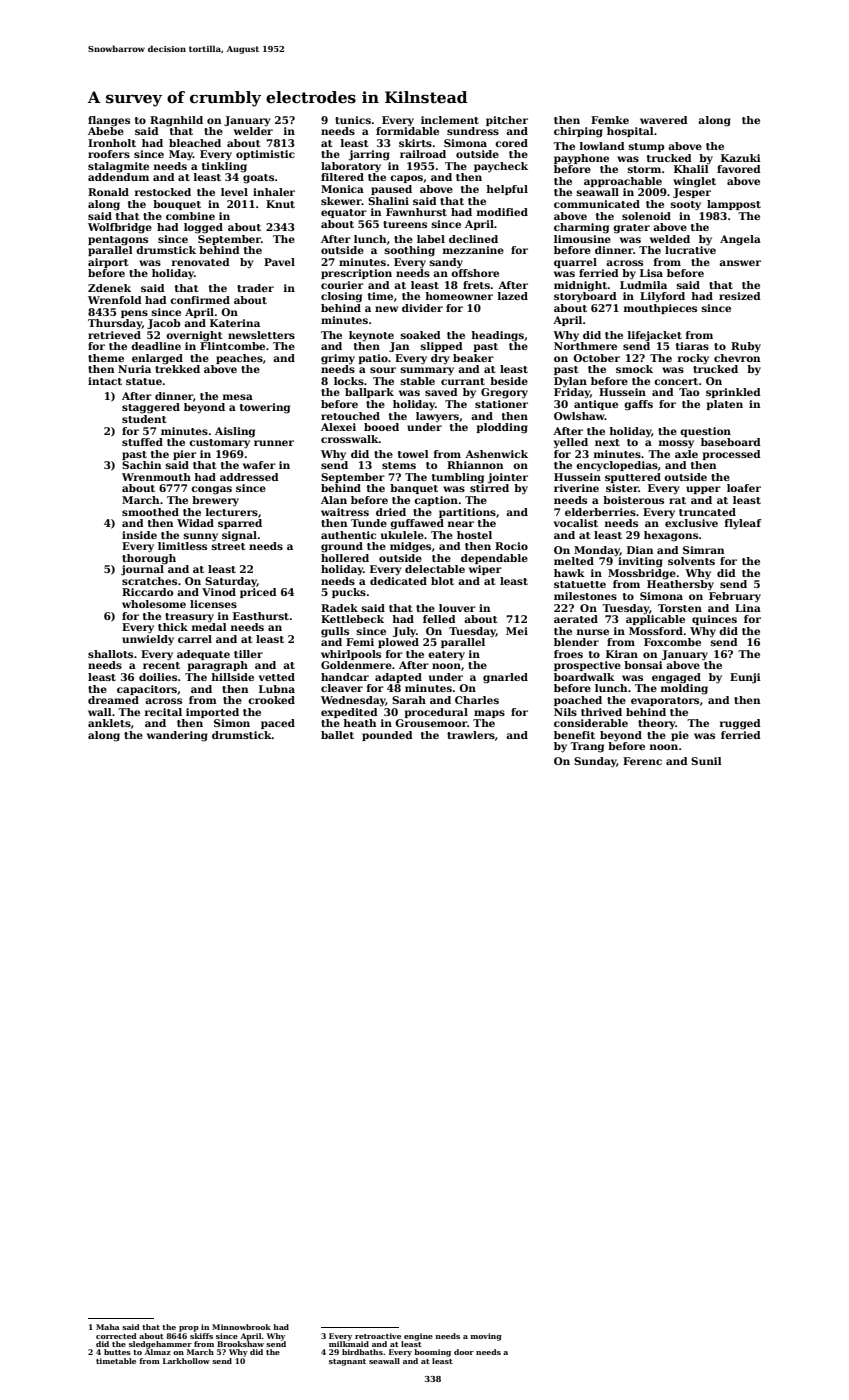 The width and height of the image is (849, 1400). Describe the element at coordinates (176, 121) in the image. I see `Ragnhild` at that location.
